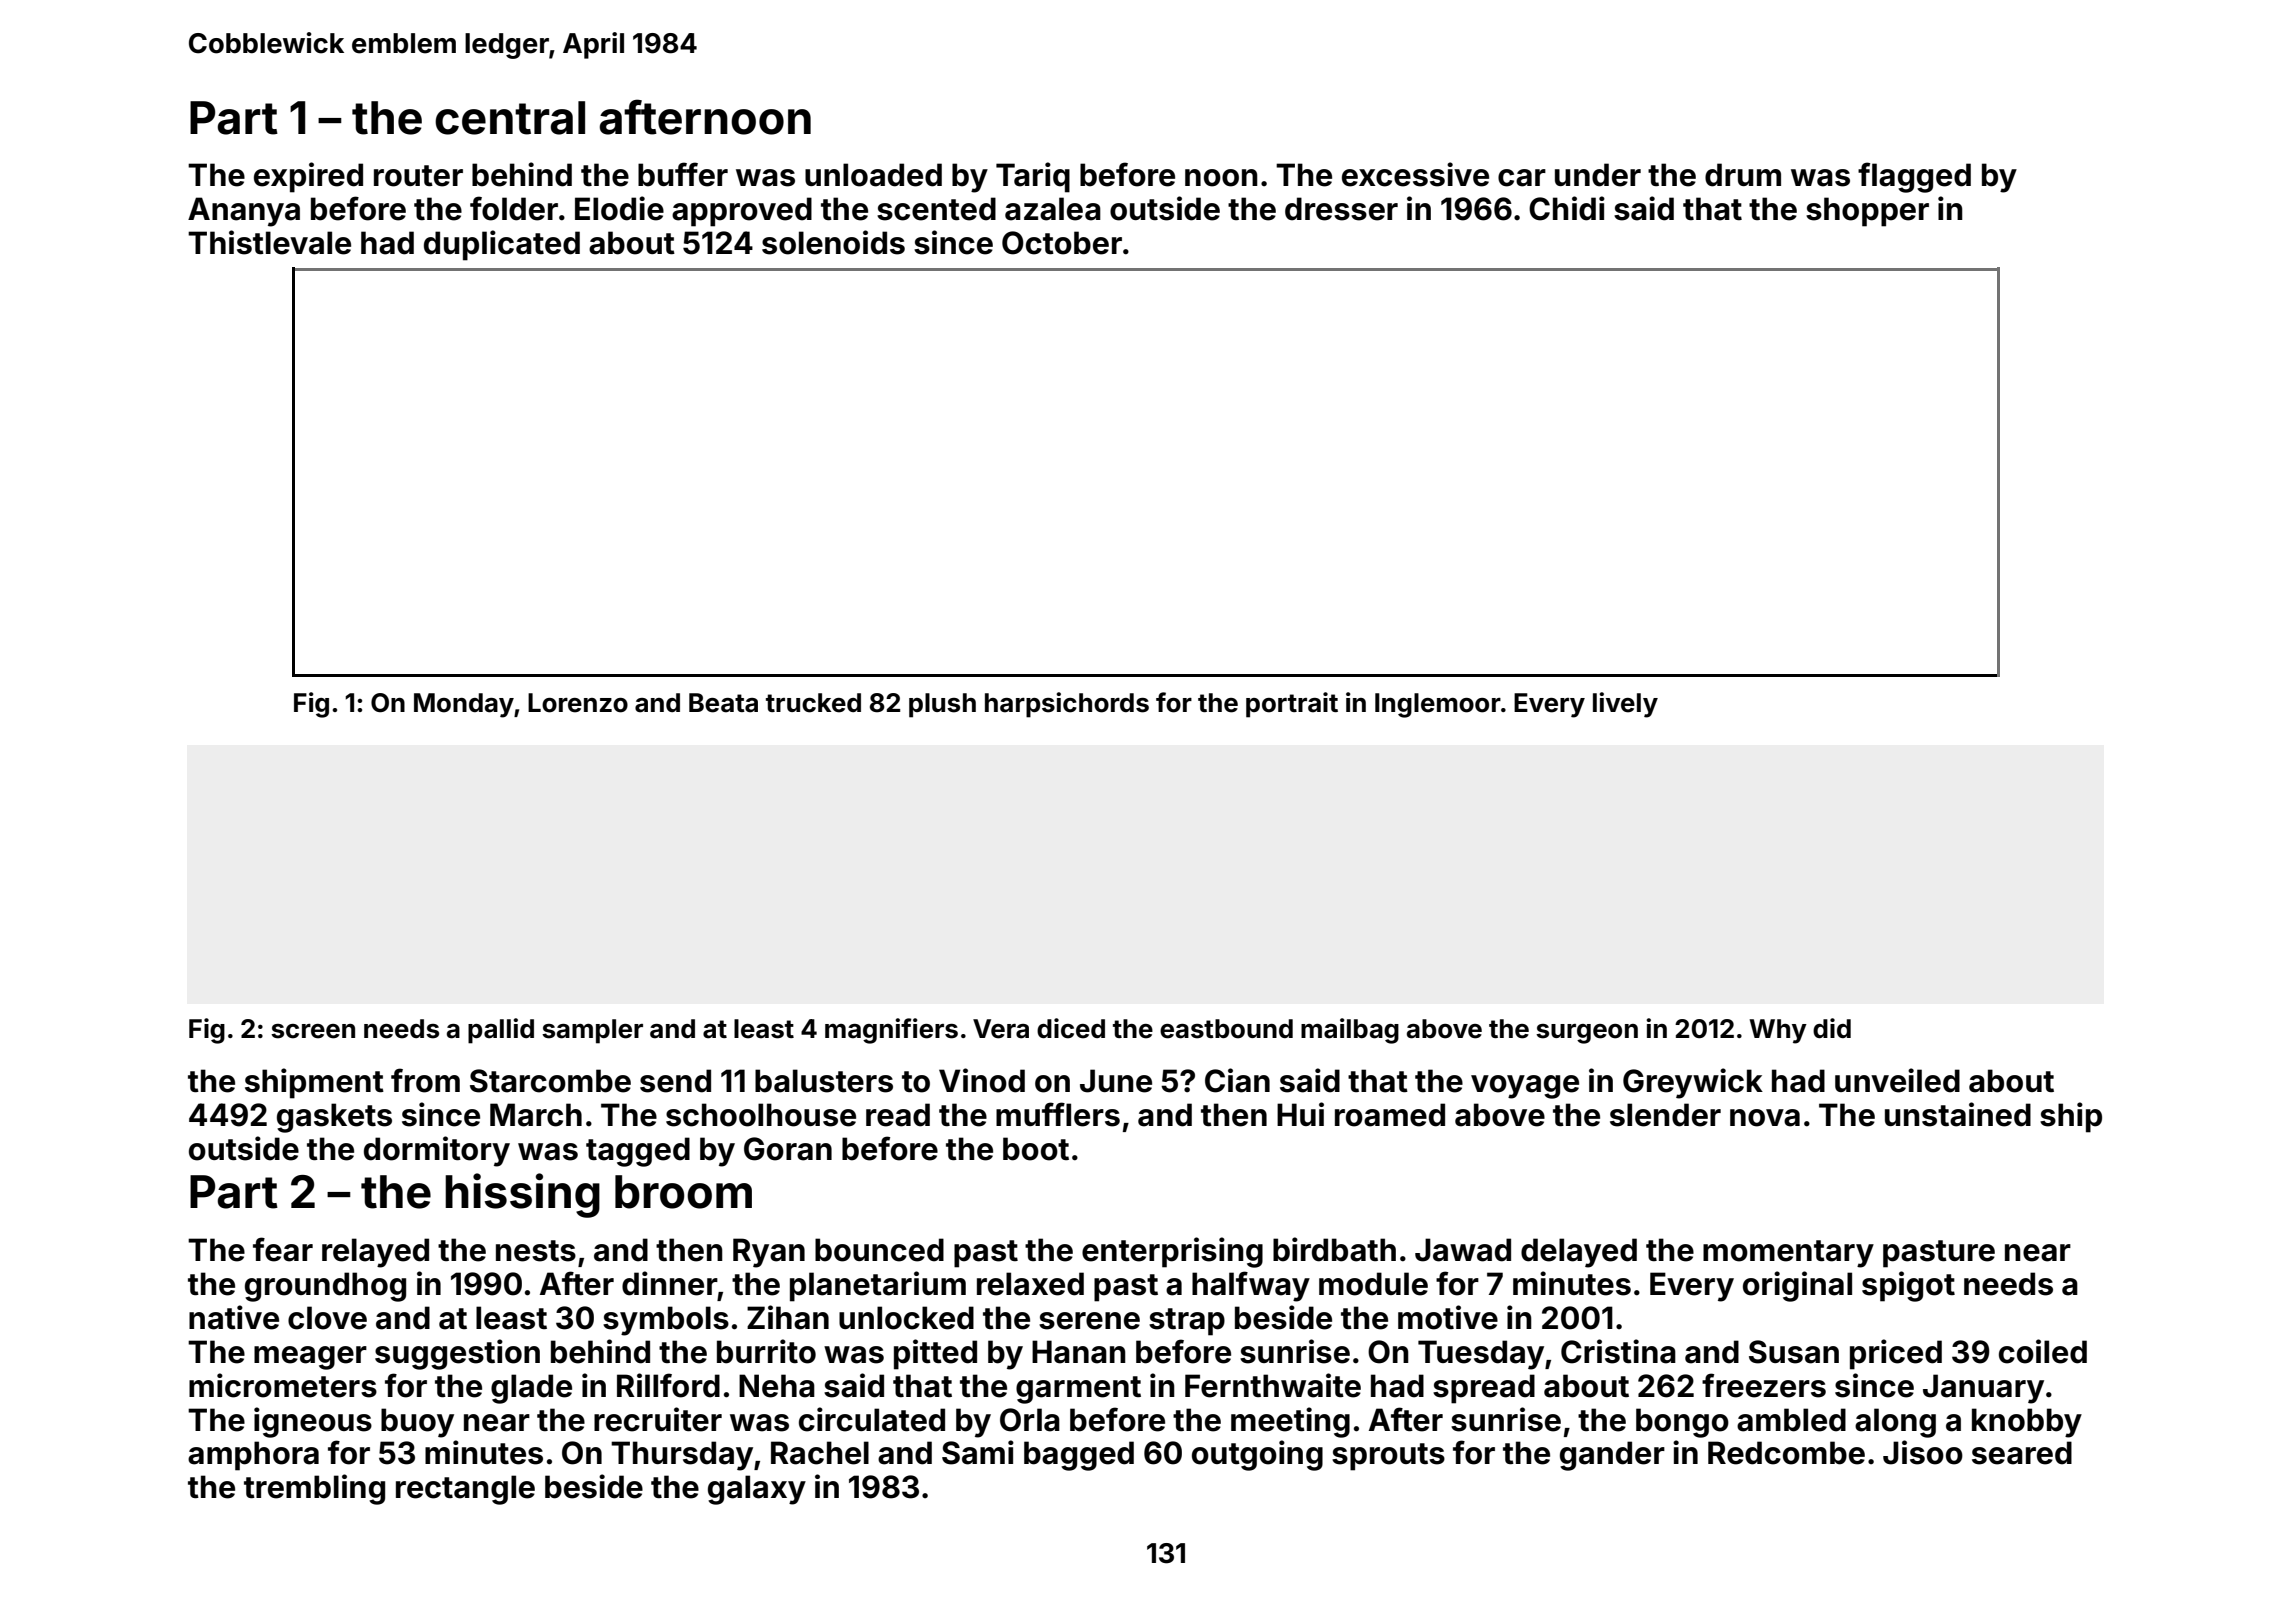 Image resolution: width=2292 pixels, height=1620 pixels. Describe the element at coordinates (325, 1287) in the screenshot. I see `groundhog` at that location.
